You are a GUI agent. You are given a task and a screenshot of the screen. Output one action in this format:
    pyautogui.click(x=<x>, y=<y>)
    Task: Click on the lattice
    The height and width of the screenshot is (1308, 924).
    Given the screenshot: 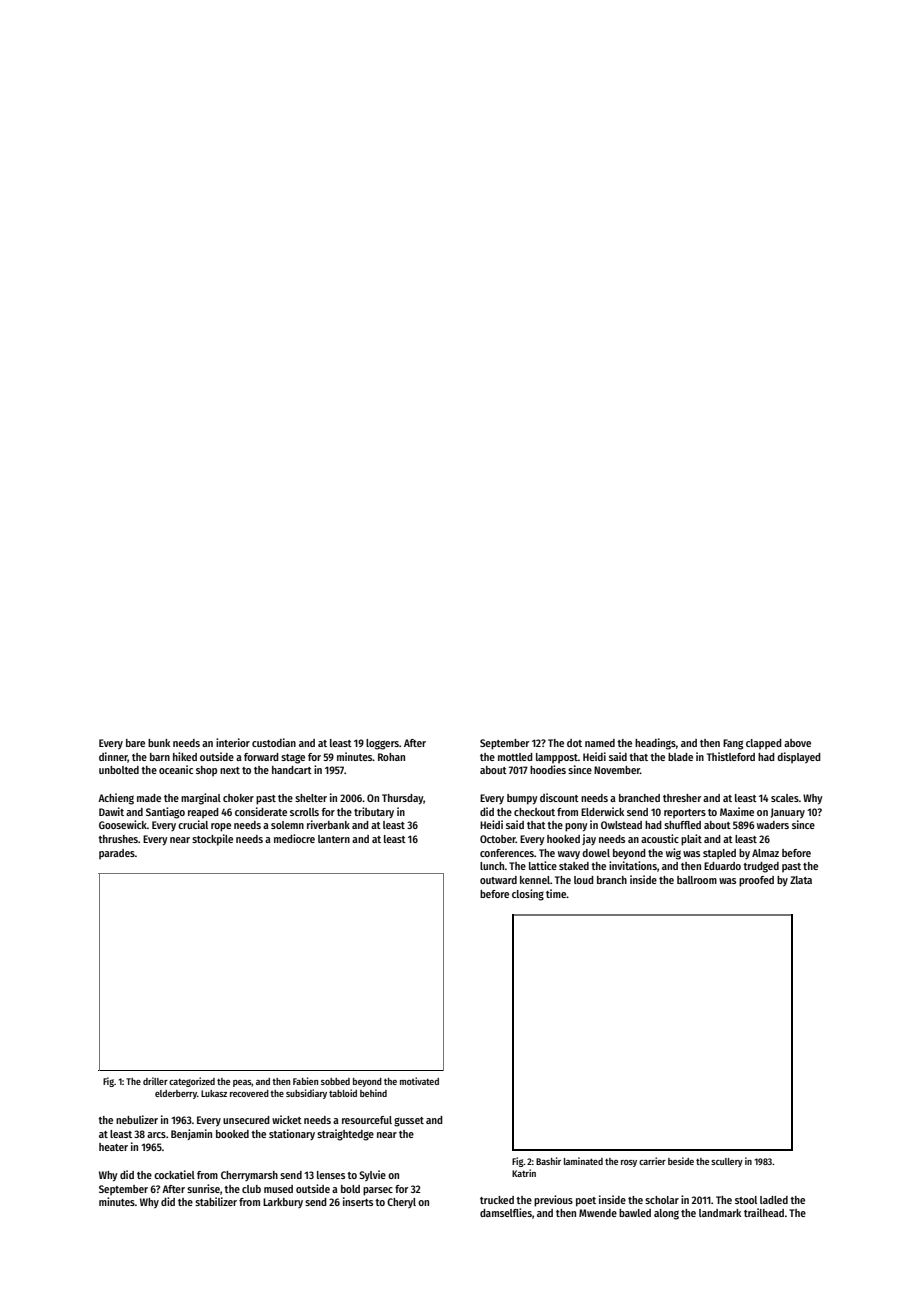 What is the action you would take?
    pyautogui.click(x=543, y=865)
